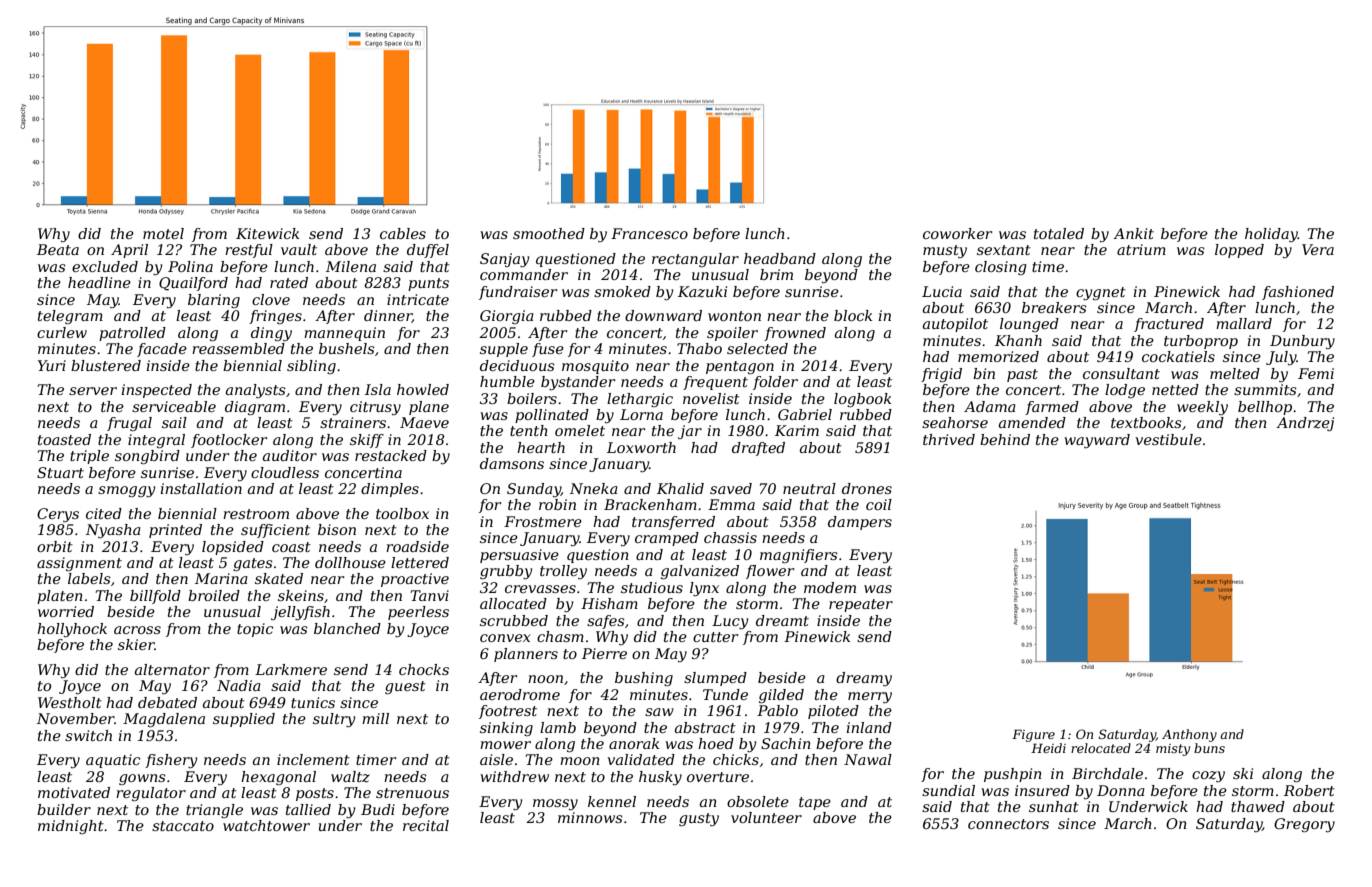 Image resolution: width=1372 pixels, height=887 pixels. Describe the element at coordinates (549, 233) in the screenshot. I see `smoothed` at that location.
